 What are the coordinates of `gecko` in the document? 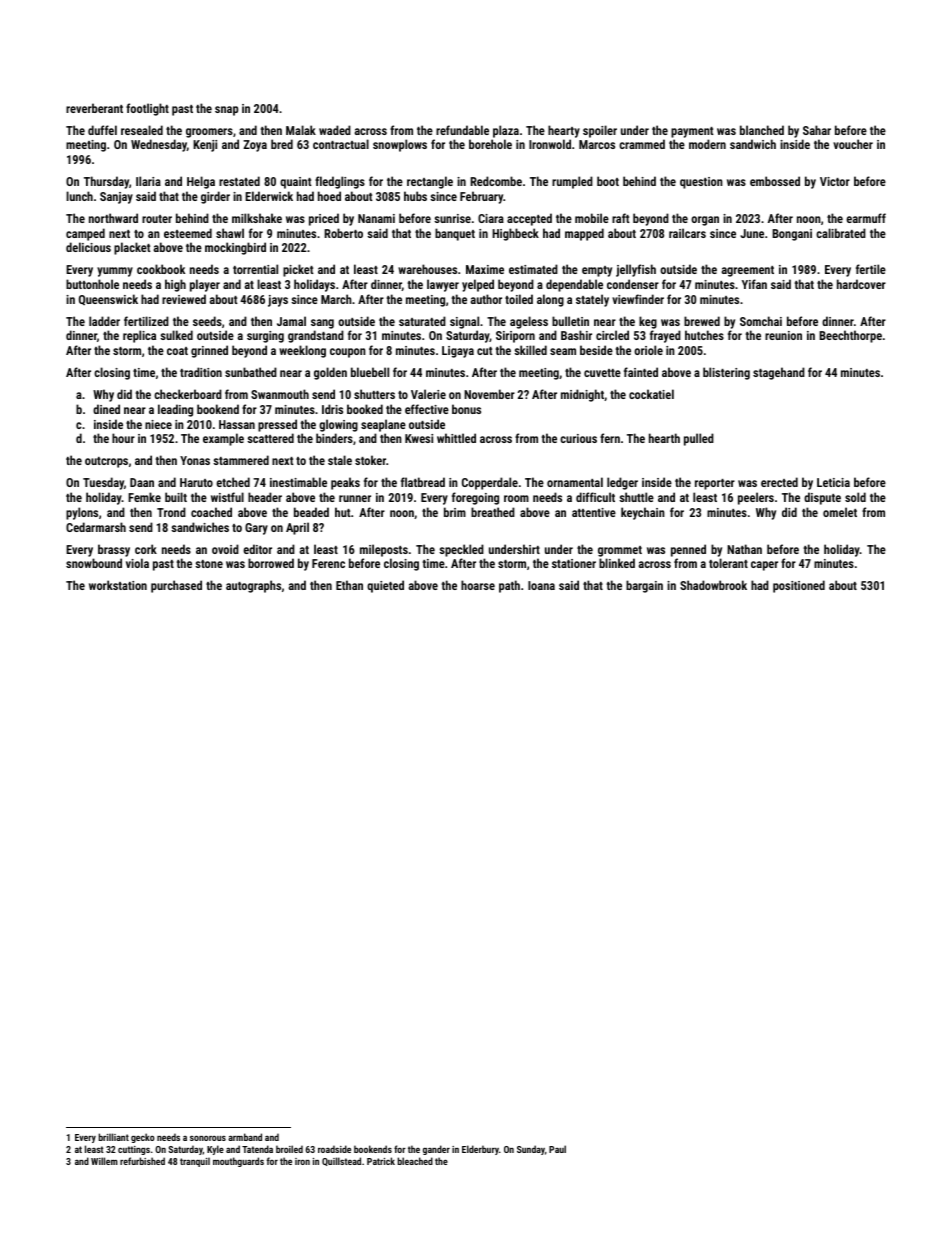 It's located at (143, 1138).
